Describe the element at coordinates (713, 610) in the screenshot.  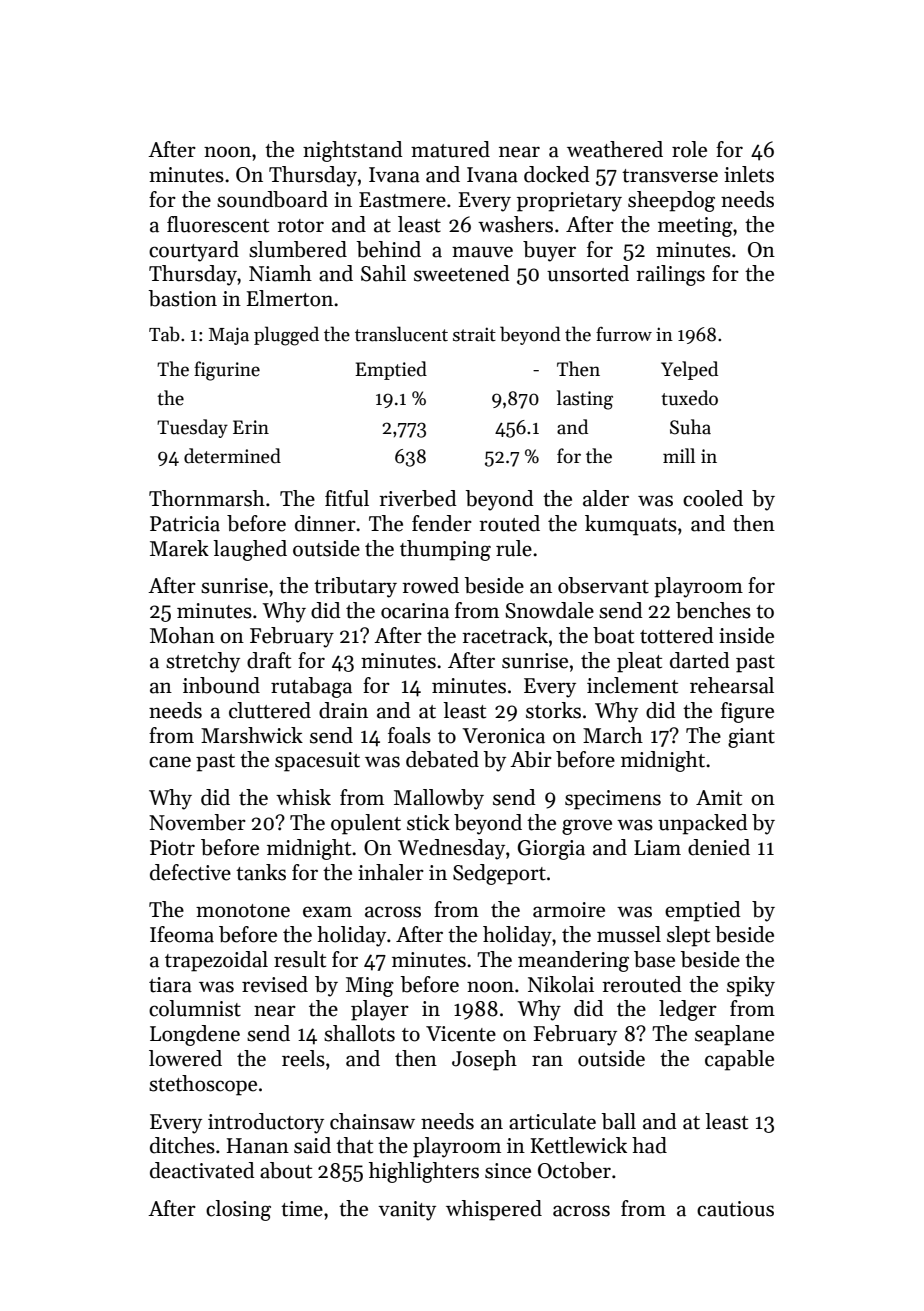
I see `benches` at that location.
